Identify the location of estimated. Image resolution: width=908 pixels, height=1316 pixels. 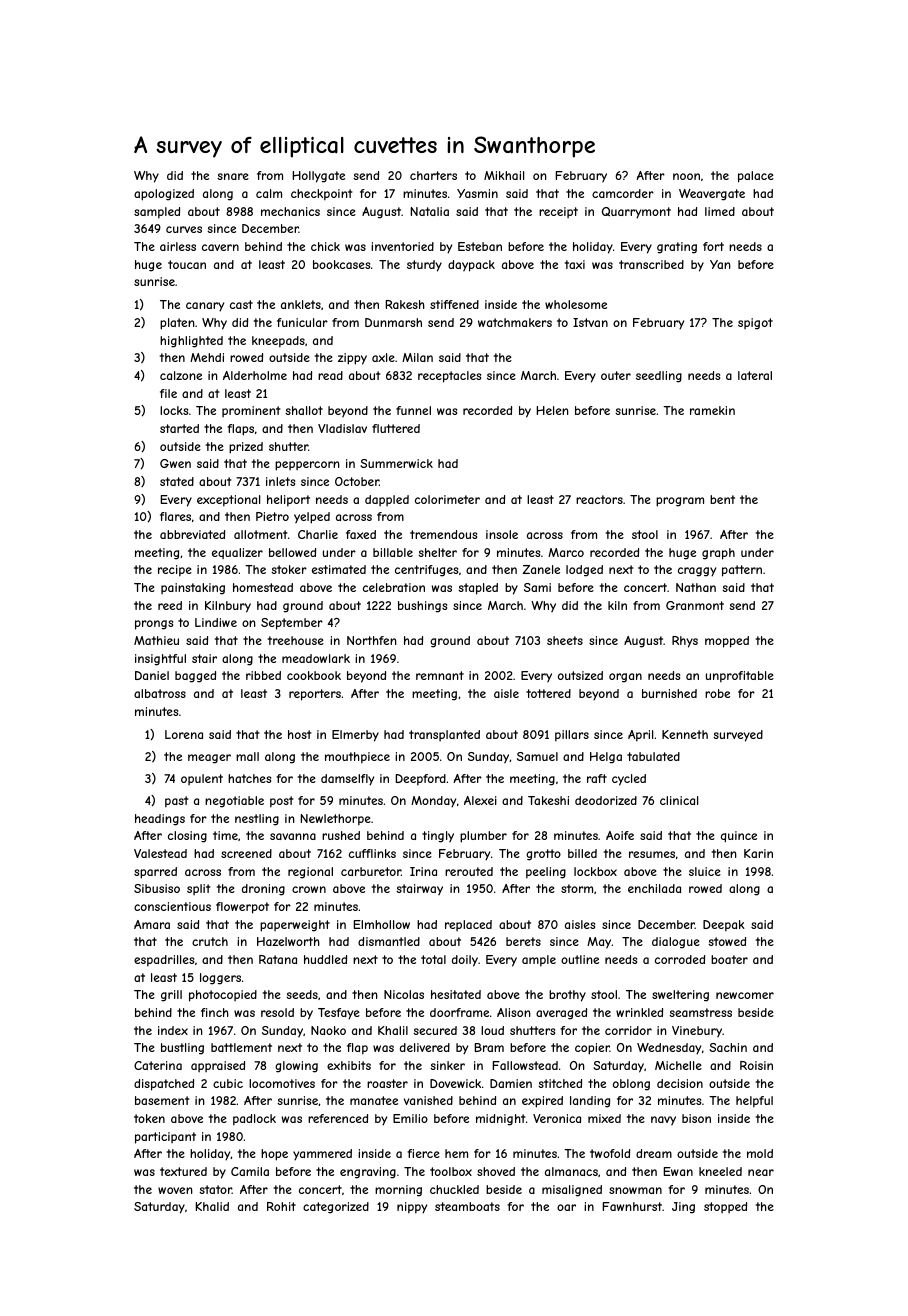
(339, 569).
